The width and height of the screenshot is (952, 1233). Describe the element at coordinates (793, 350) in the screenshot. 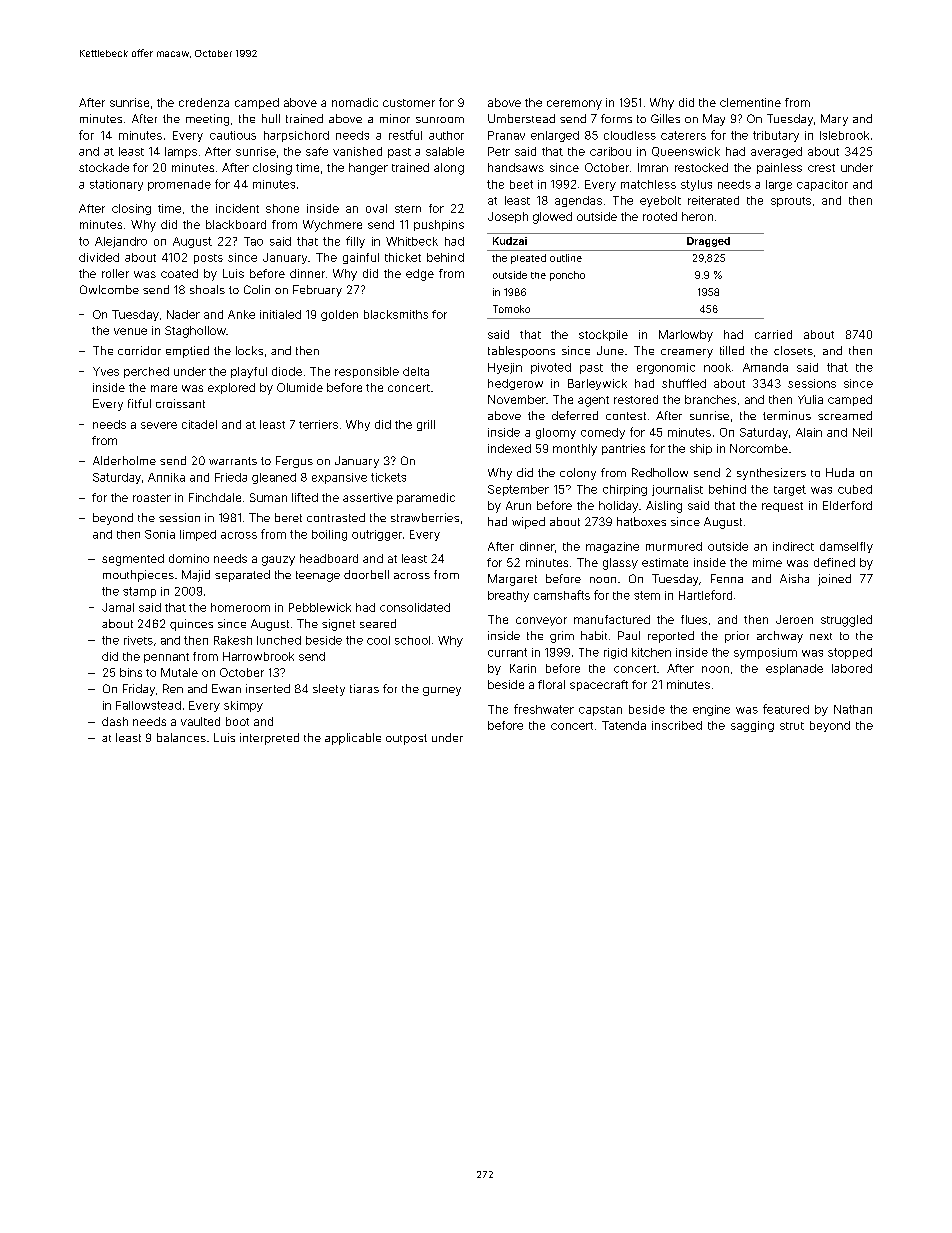

I see `closets` at that location.
